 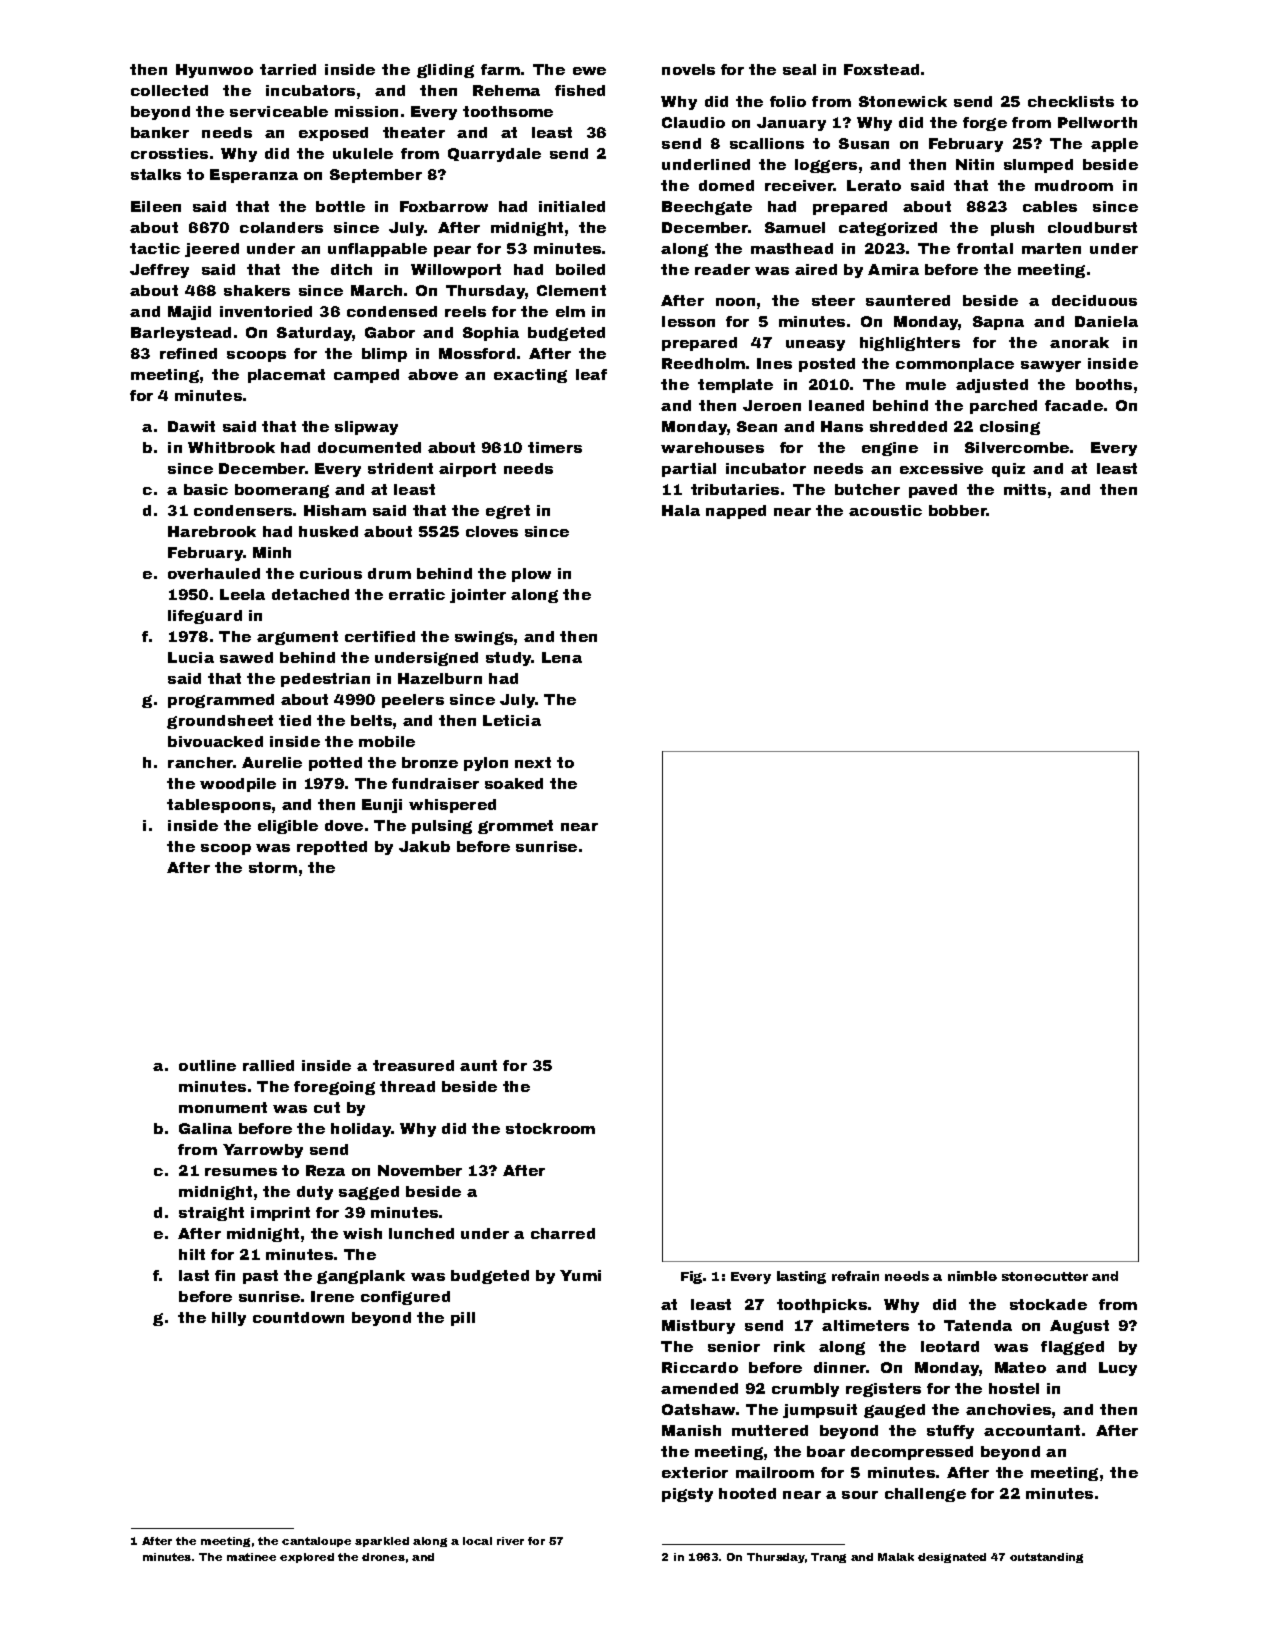 I want to click on outline, so click(x=207, y=1065).
